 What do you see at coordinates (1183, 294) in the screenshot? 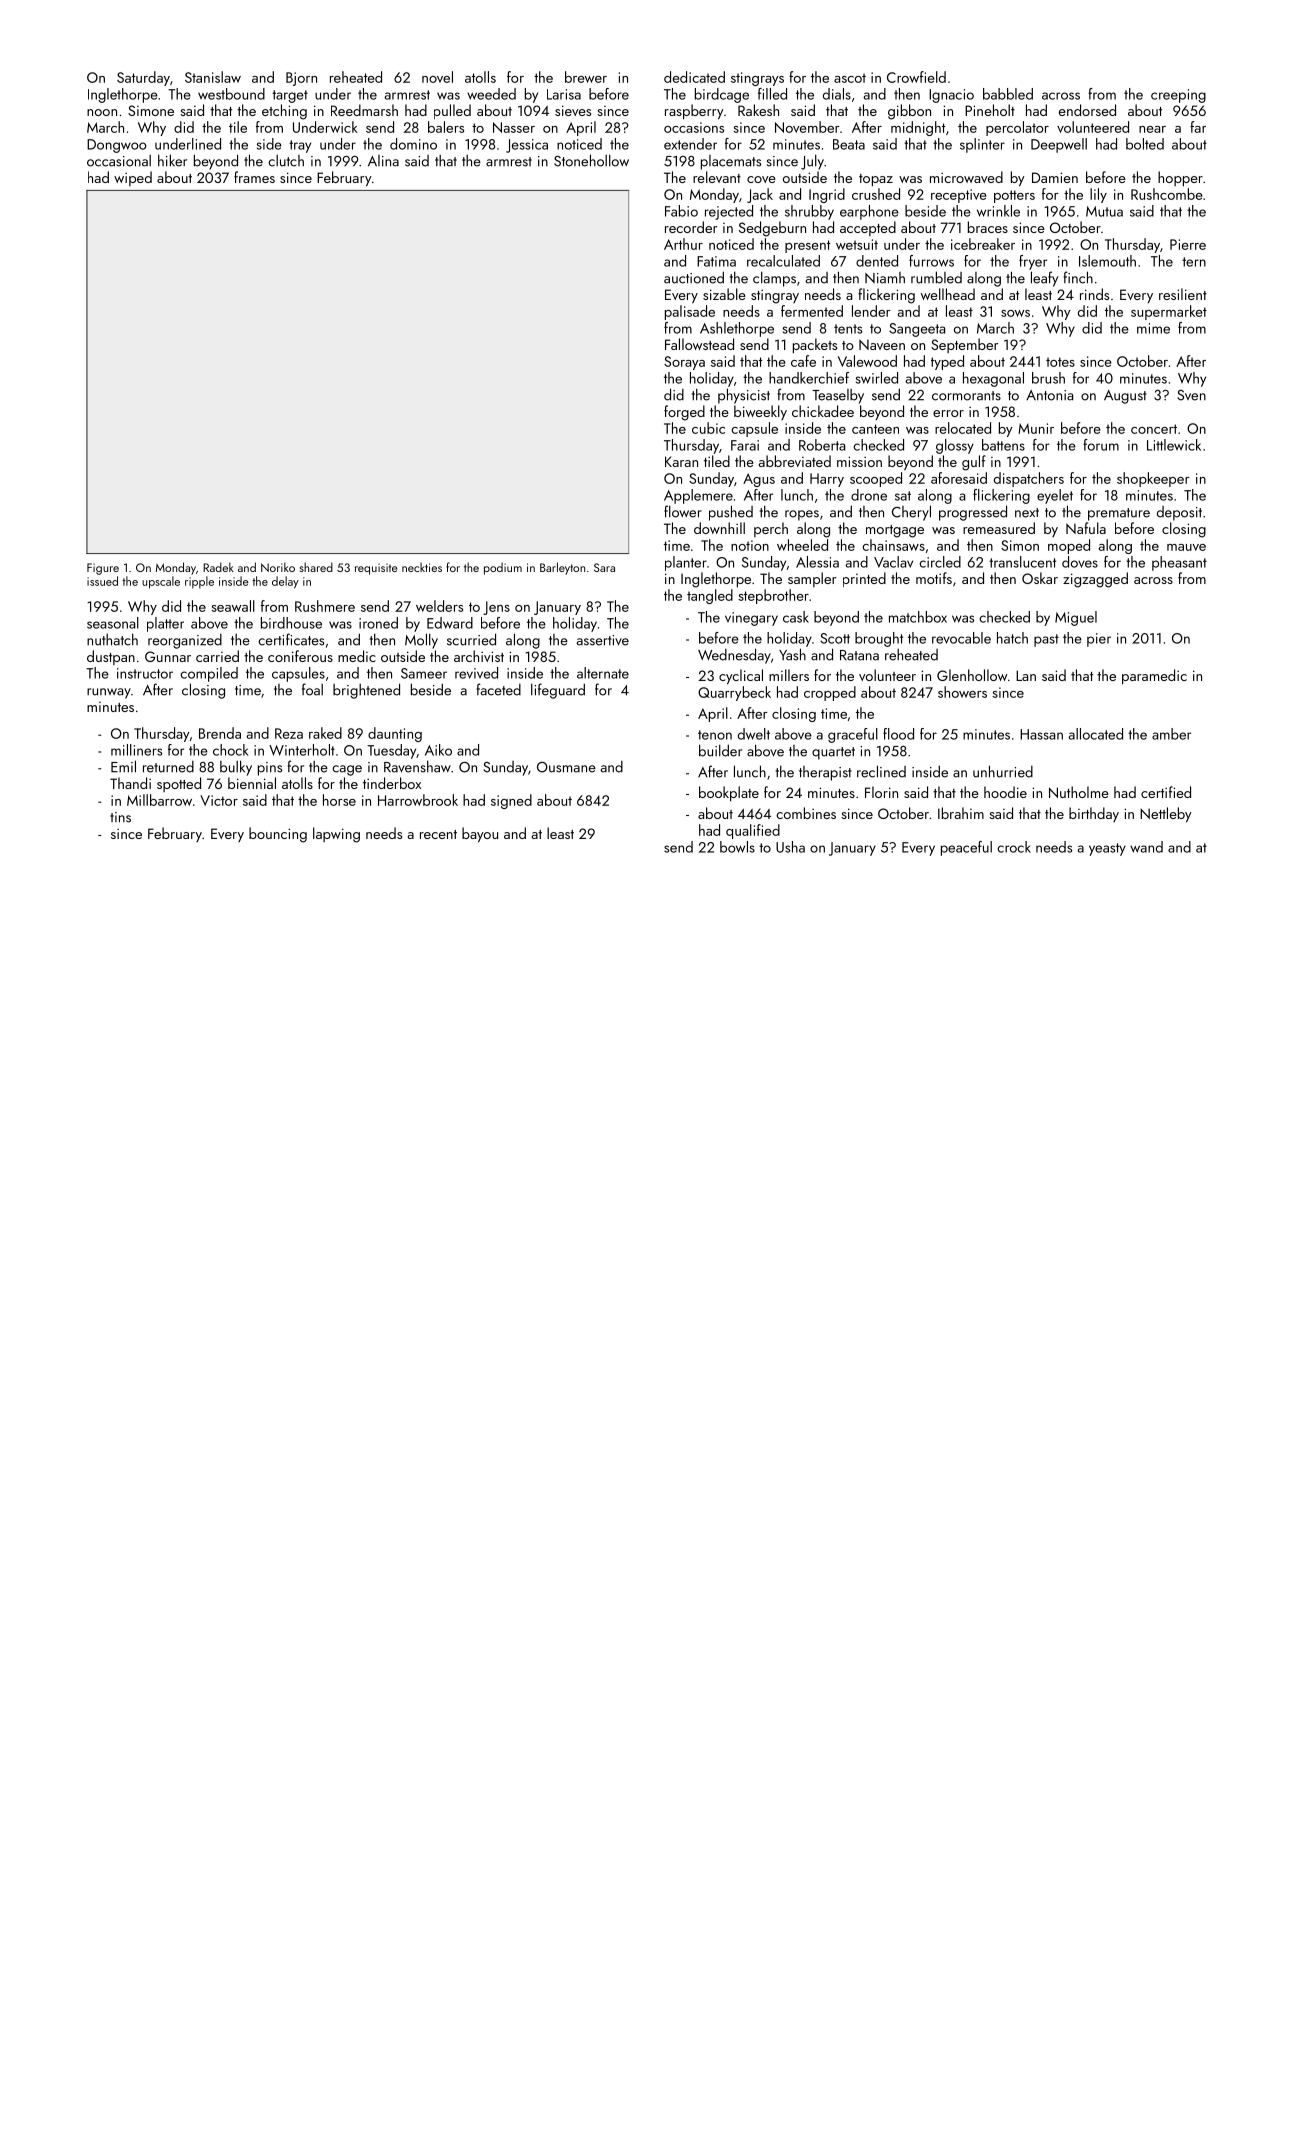
I see `resilient` at bounding box center [1183, 294].
